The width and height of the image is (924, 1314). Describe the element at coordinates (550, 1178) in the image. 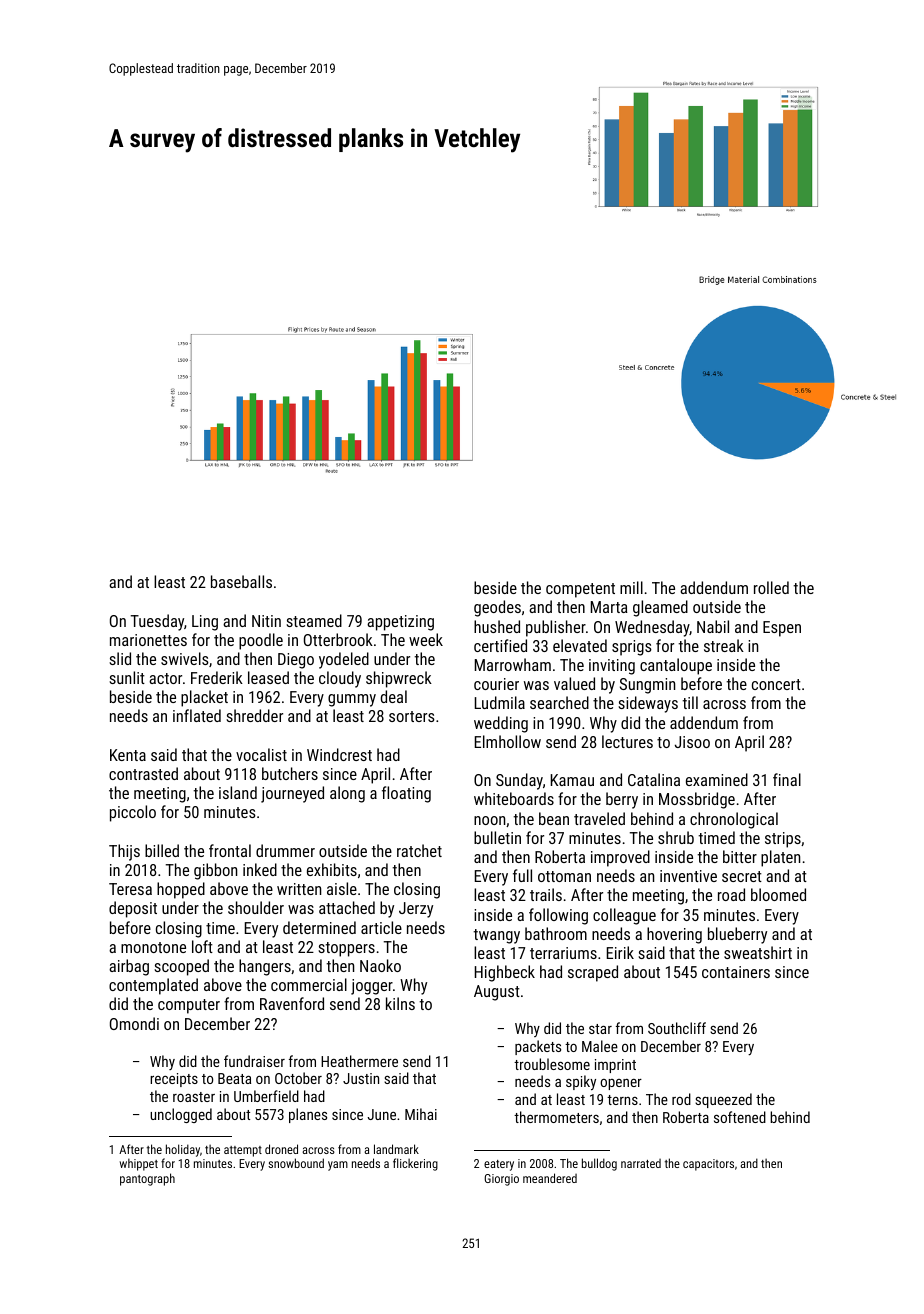

I see `meandered` at that location.
